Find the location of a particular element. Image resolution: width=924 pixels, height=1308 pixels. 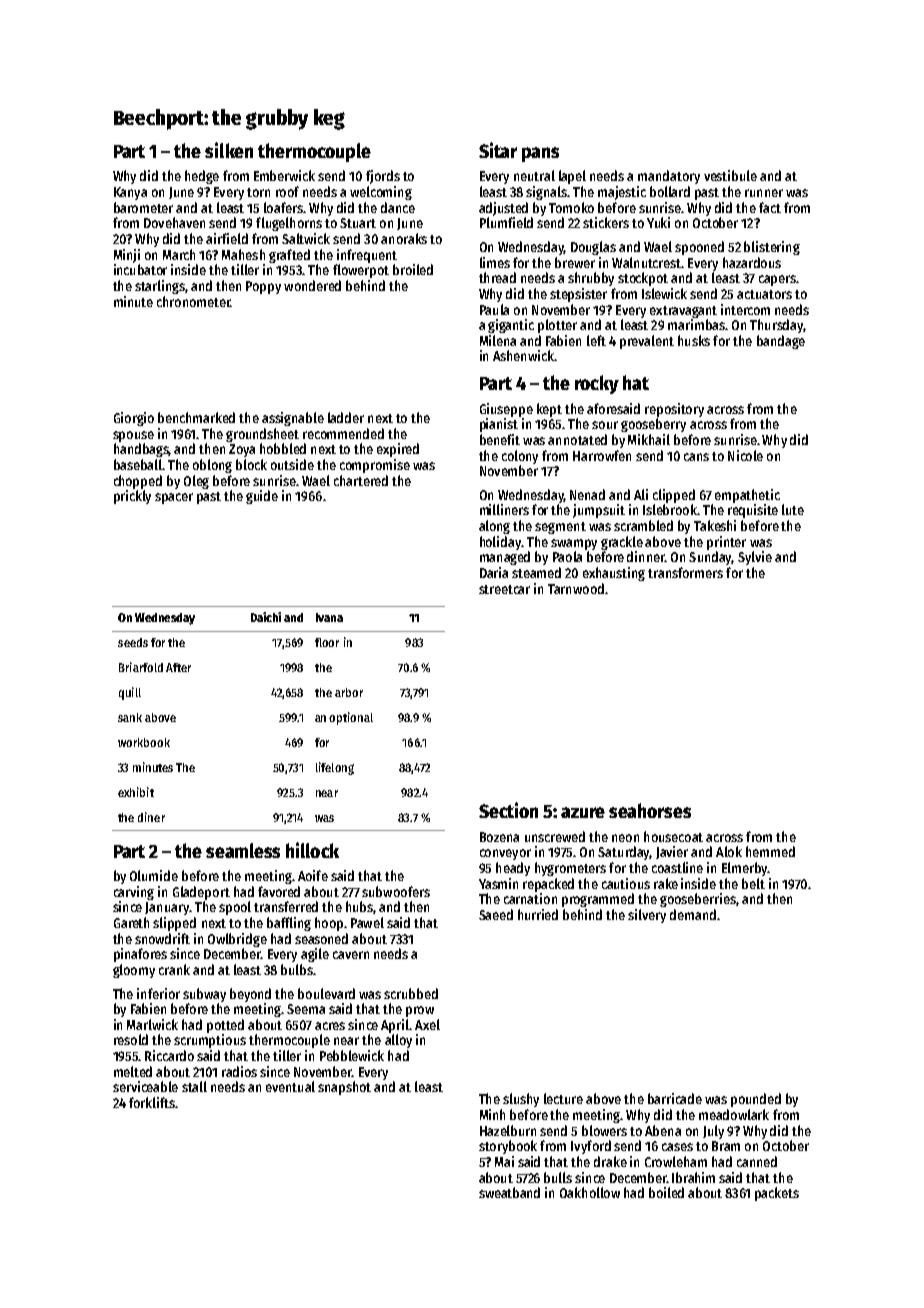

March is located at coordinates (179, 254).
